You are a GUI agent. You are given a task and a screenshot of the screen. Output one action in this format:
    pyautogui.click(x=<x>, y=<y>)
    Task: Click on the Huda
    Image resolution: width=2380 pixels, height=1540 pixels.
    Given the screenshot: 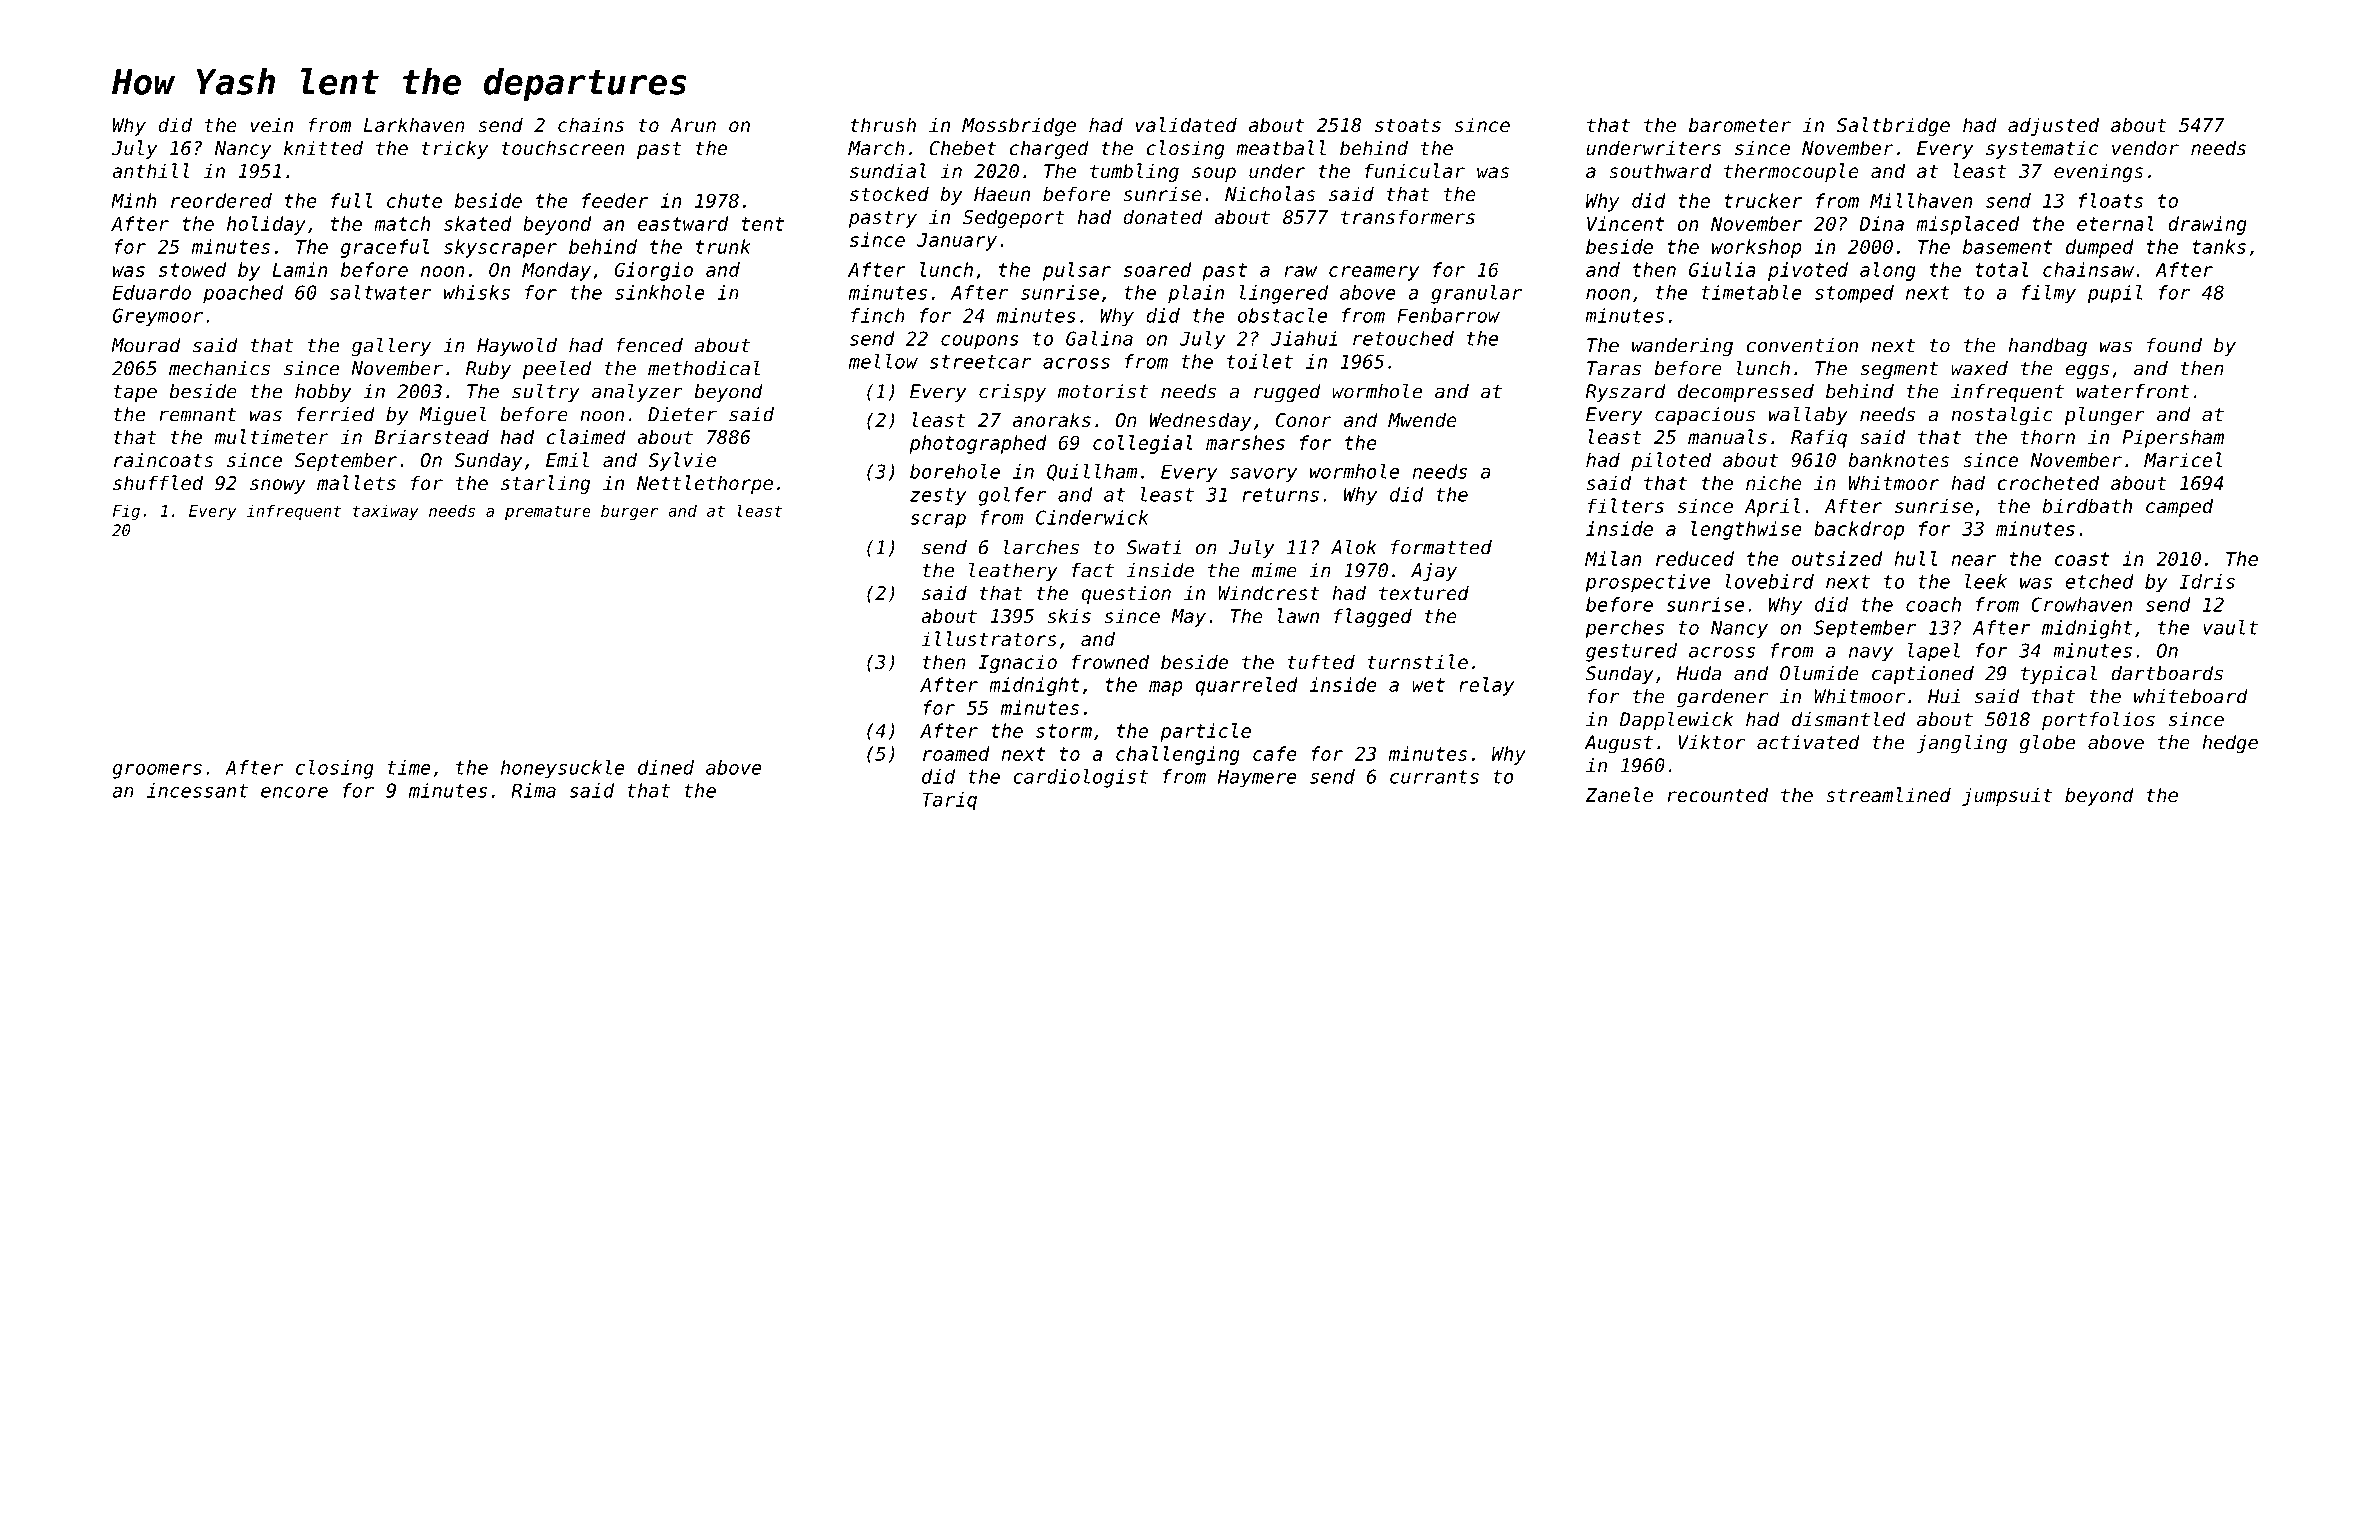 What is the action you would take?
    pyautogui.click(x=1699, y=673)
